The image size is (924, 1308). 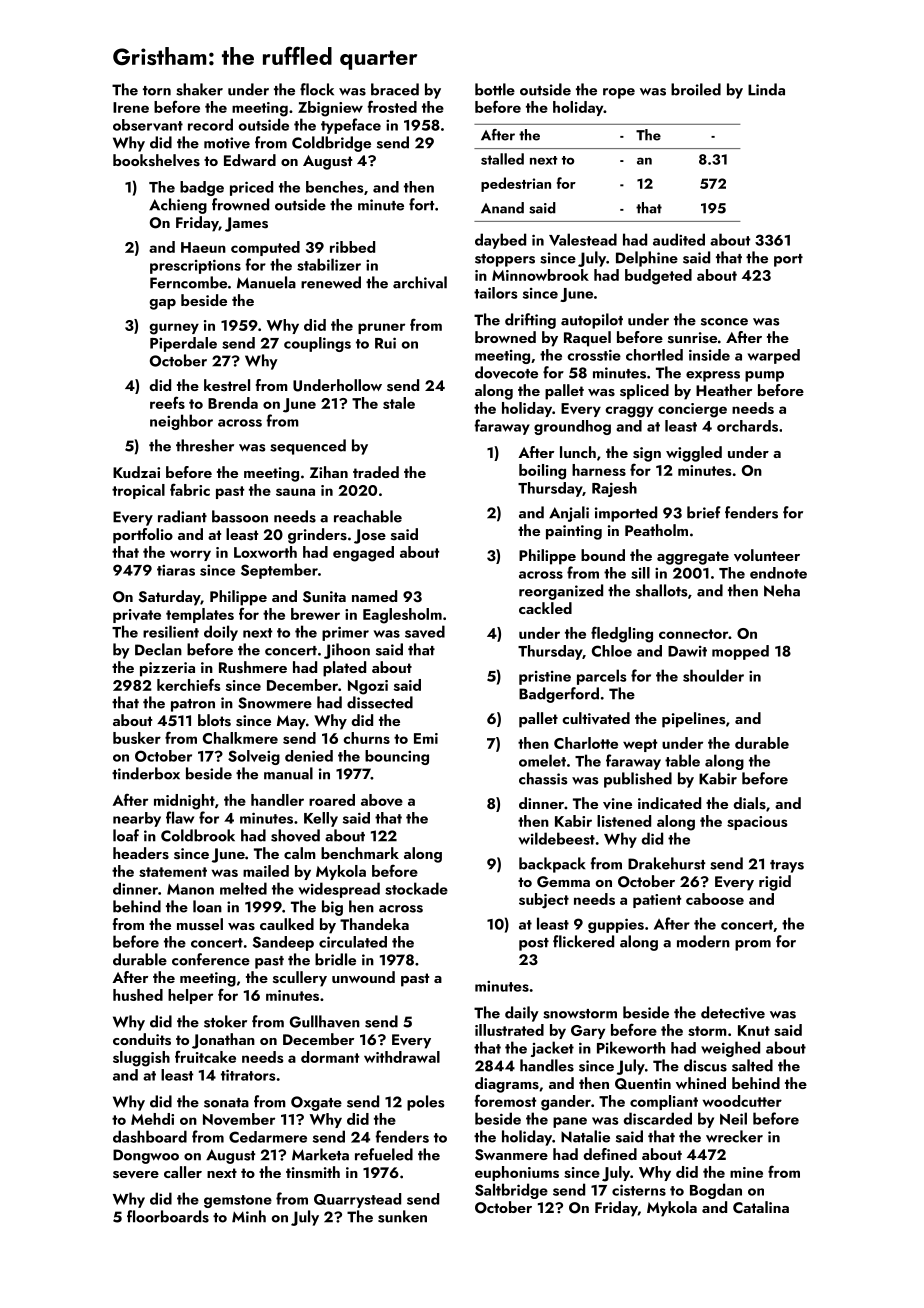 I want to click on bookshelves, so click(x=156, y=160).
